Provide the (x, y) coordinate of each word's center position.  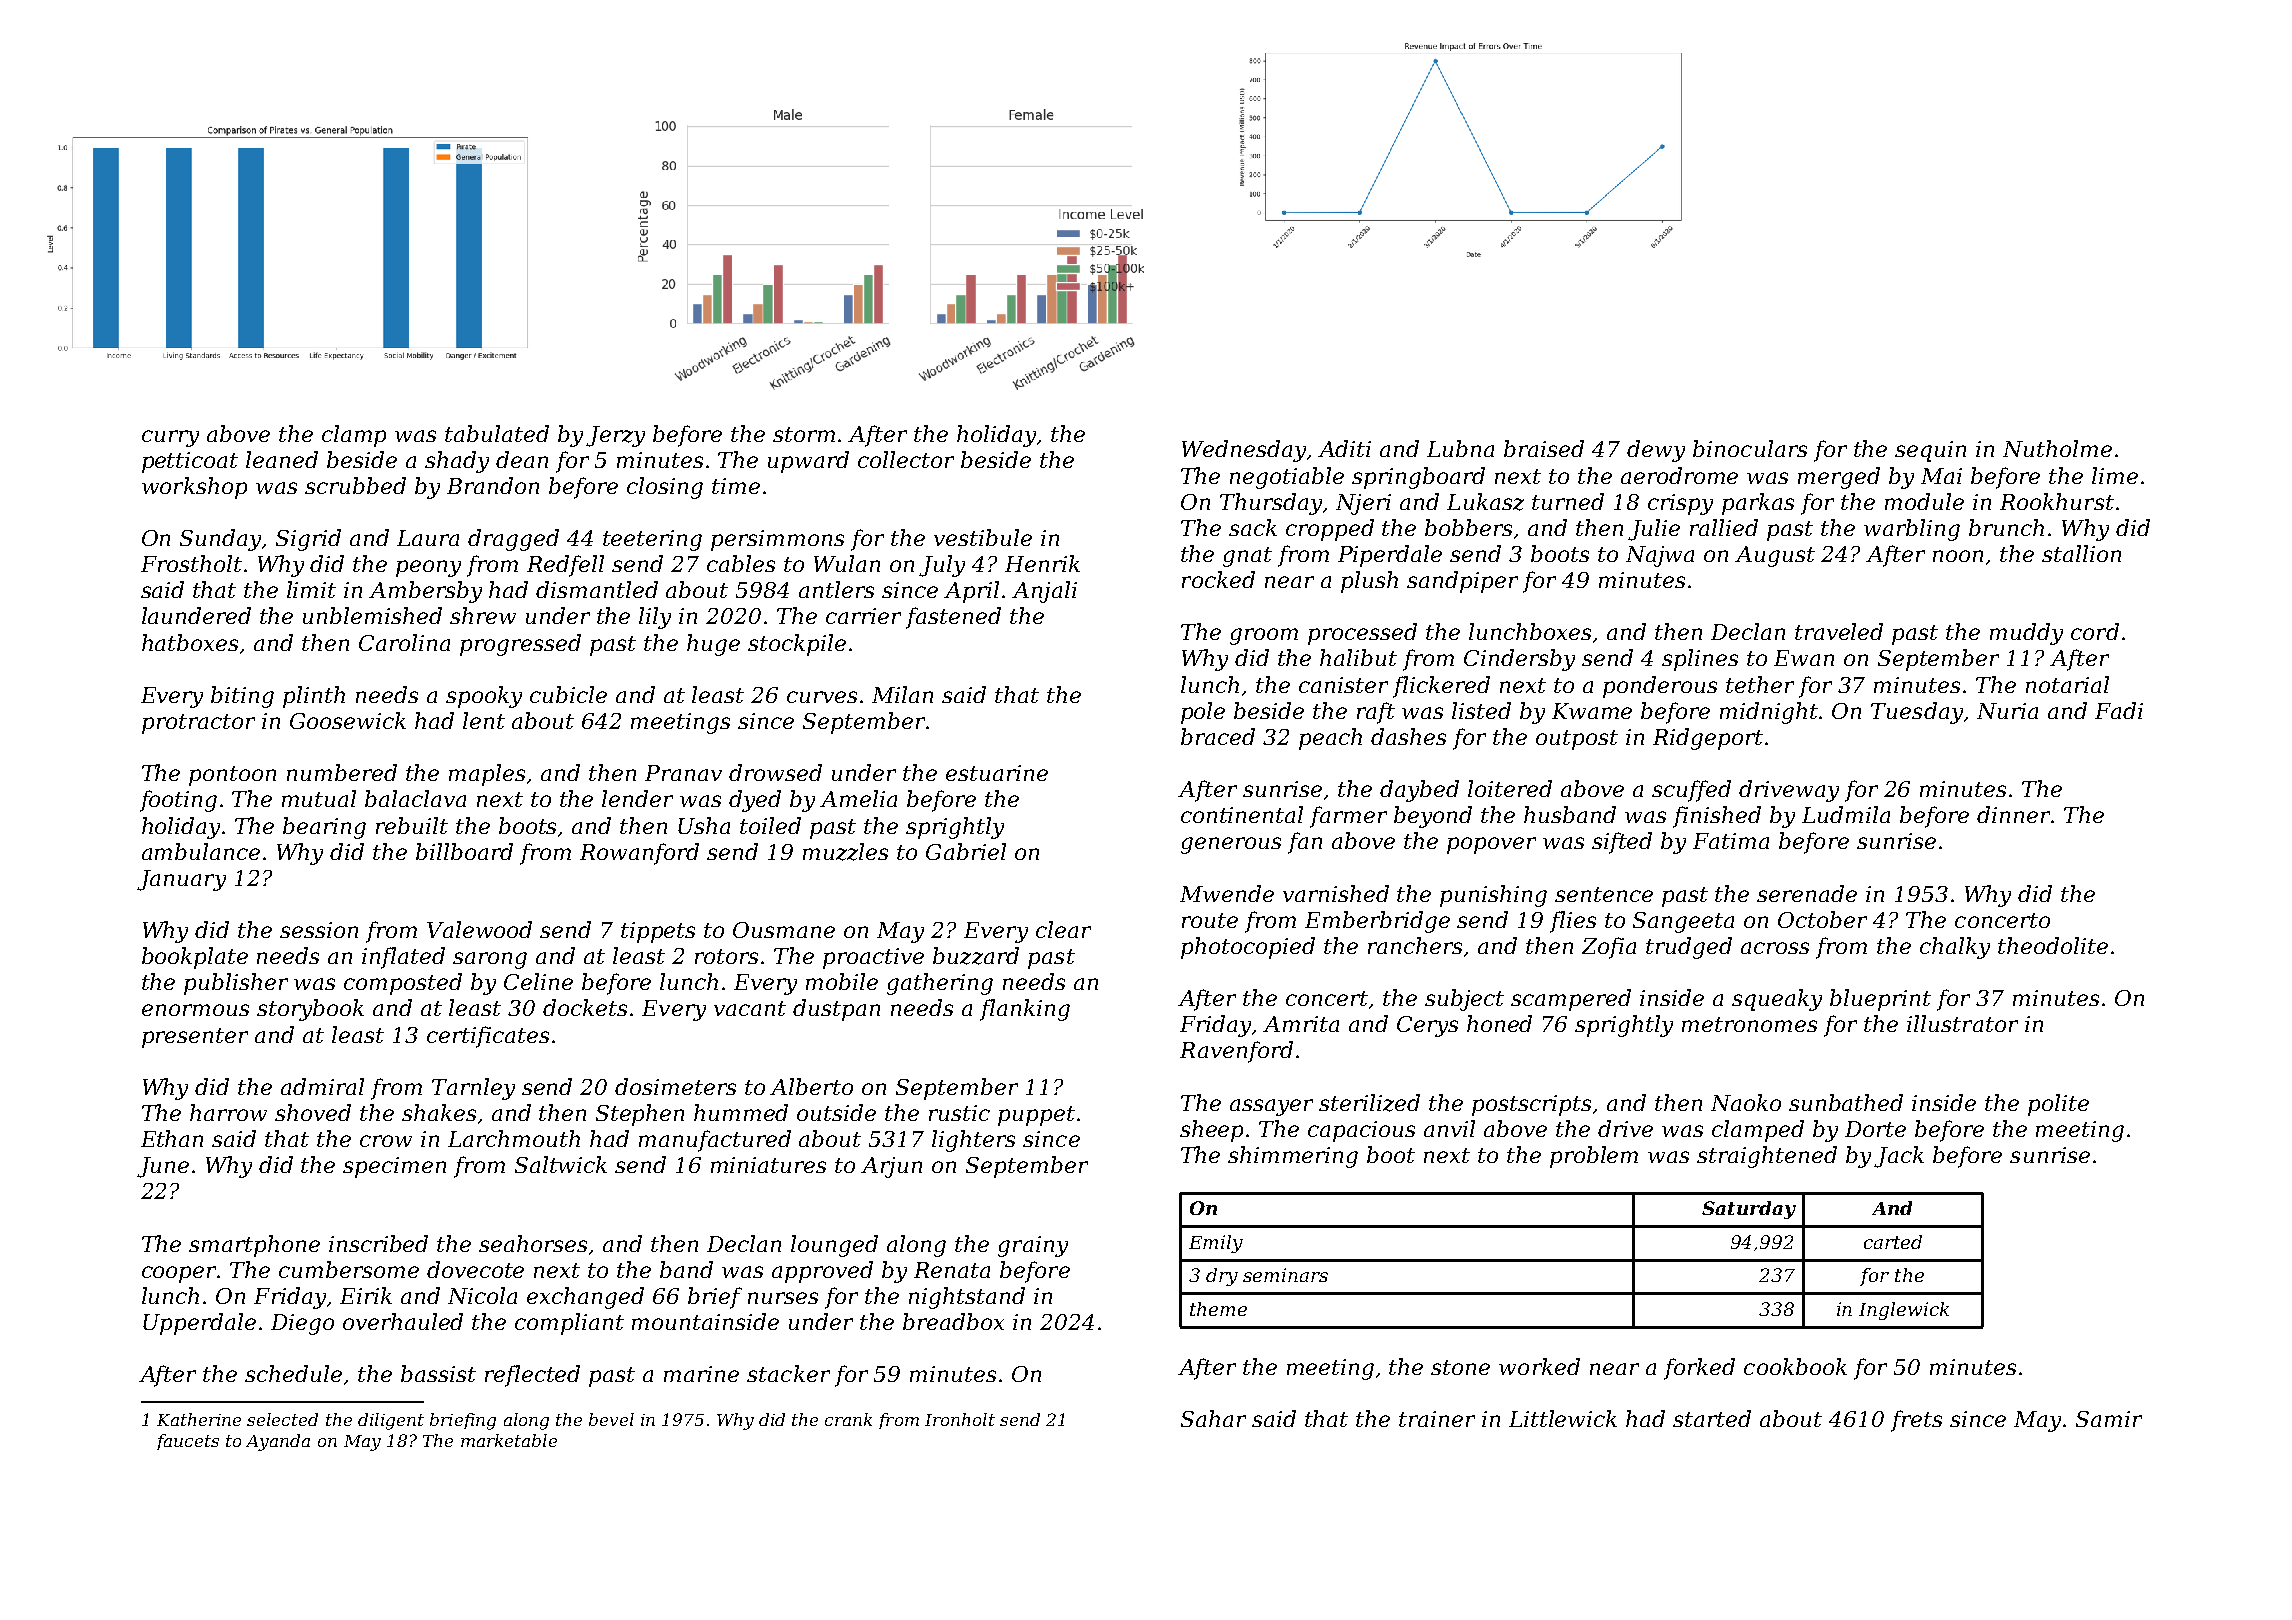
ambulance (201, 851)
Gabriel (966, 851)
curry (170, 438)
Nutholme (2057, 448)
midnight (1769, 713)
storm (804, 434)
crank (848, 1419)
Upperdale (199, 1324)
